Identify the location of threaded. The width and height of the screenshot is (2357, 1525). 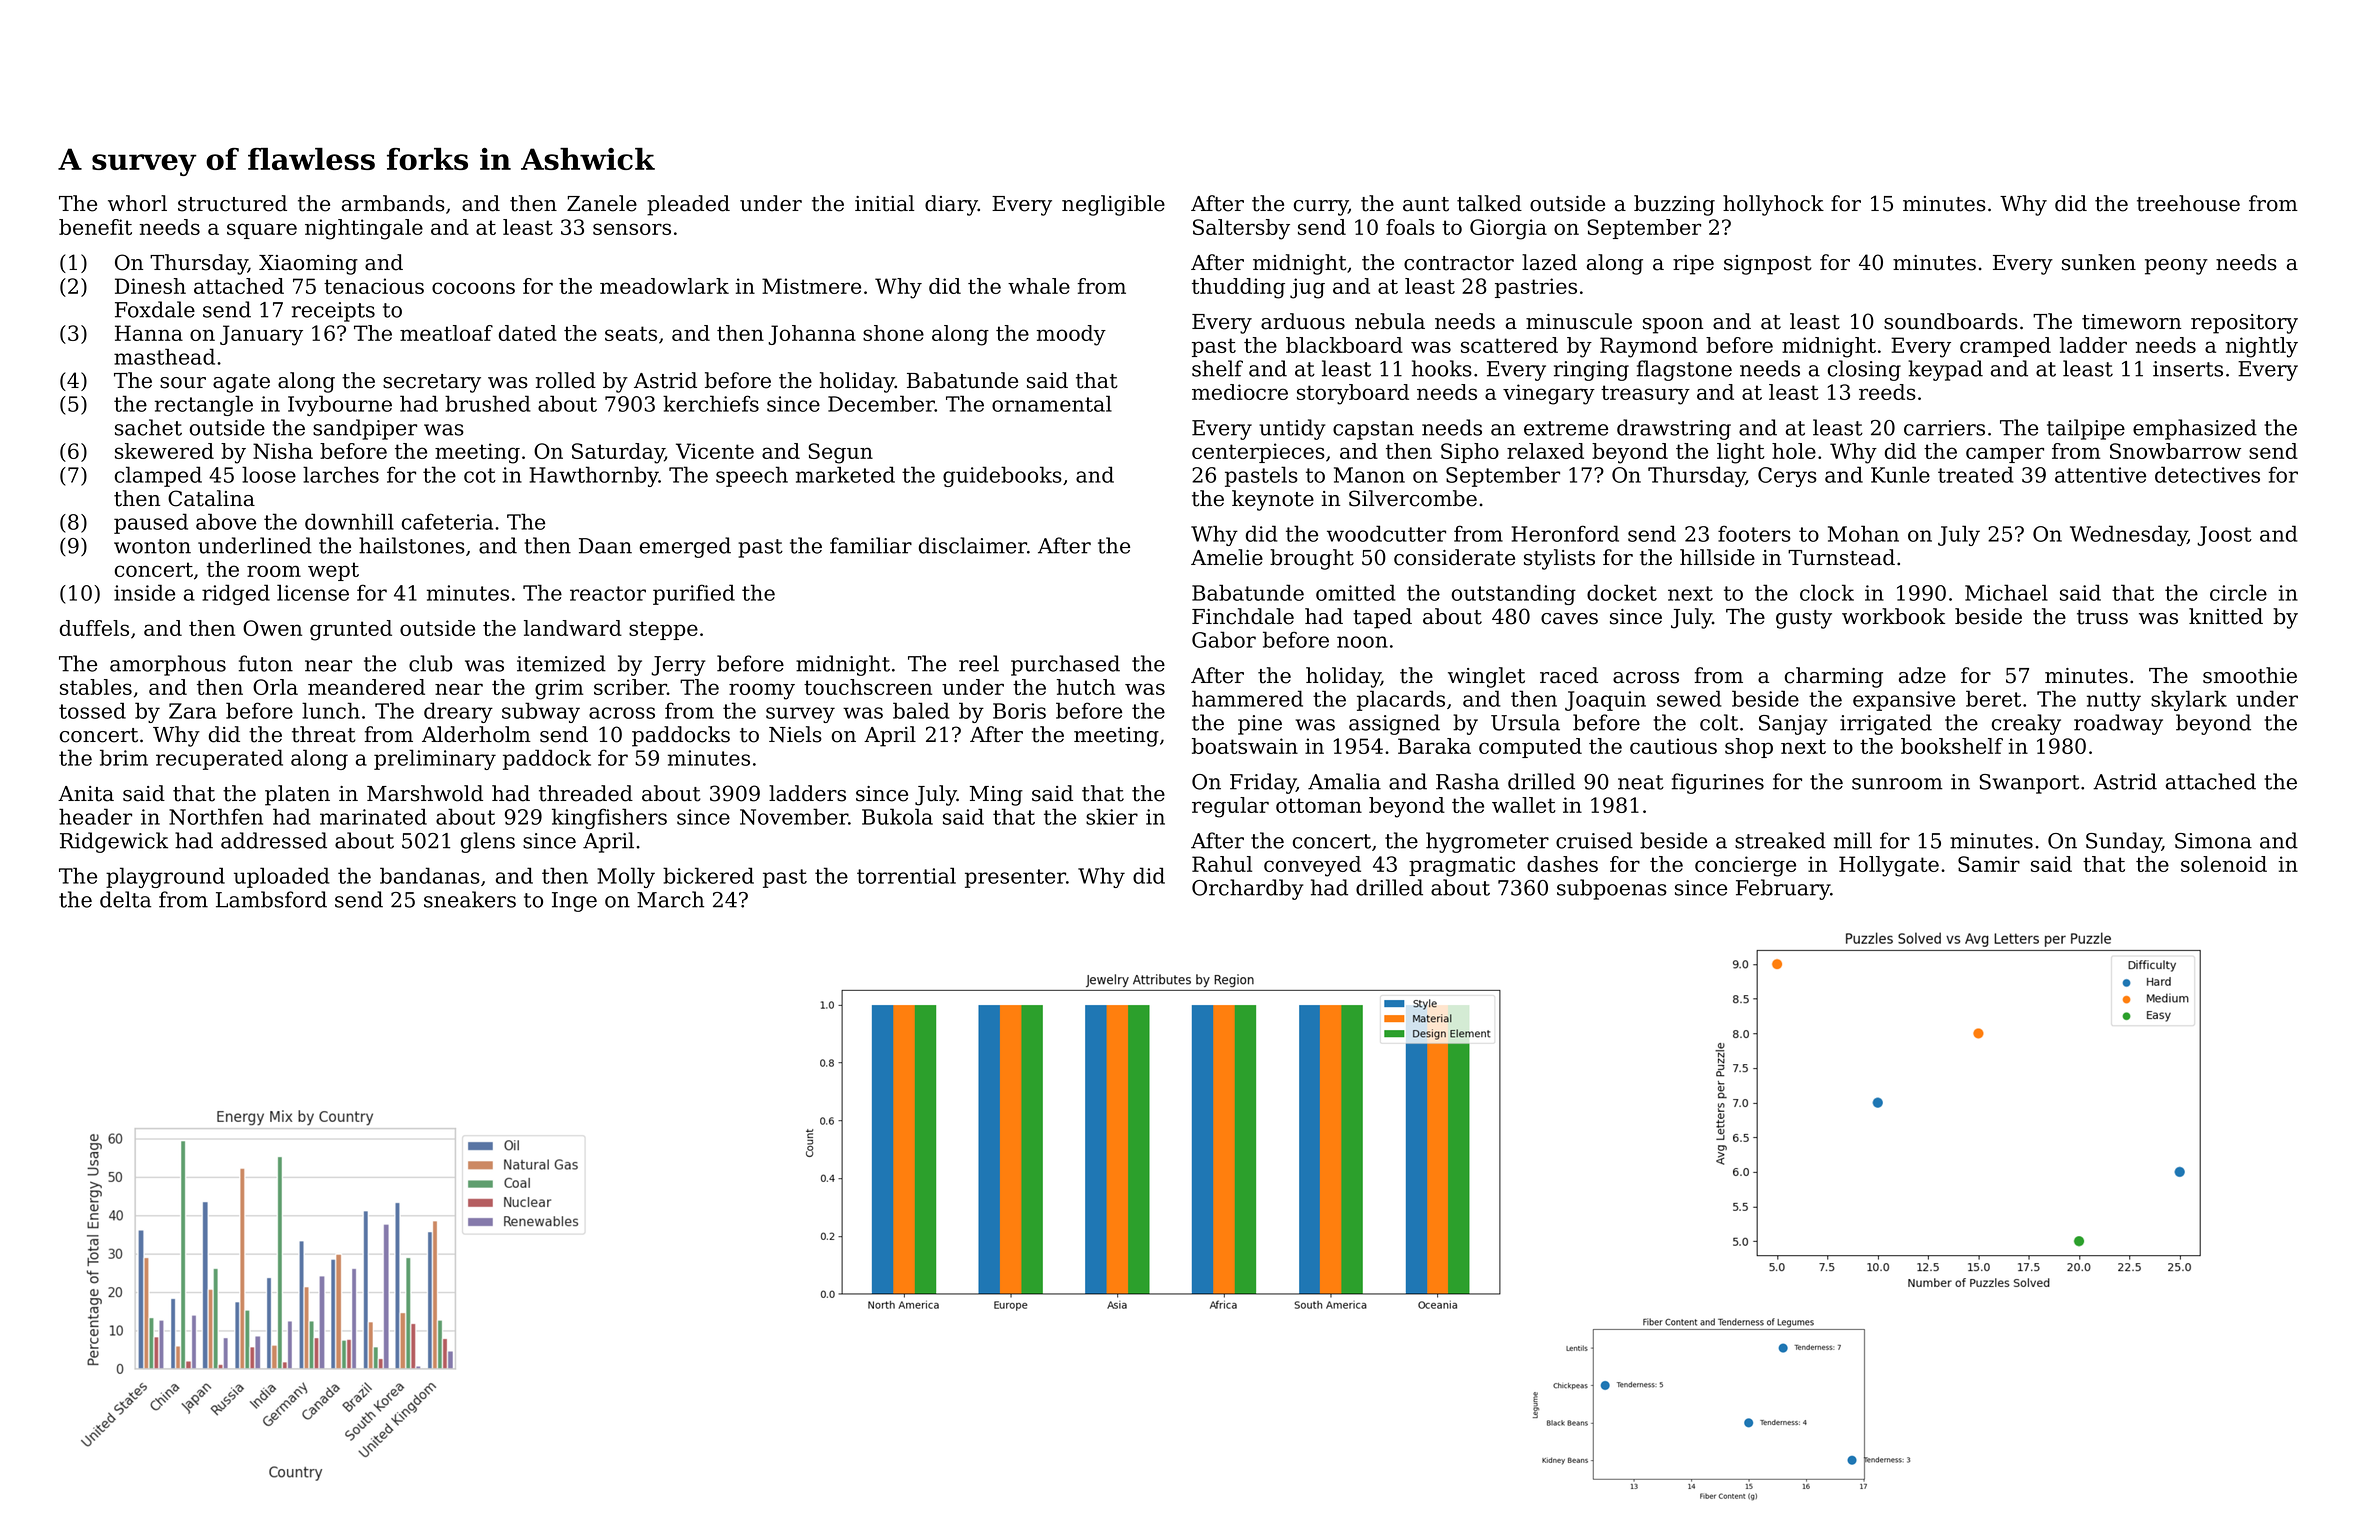
(586, 793).
